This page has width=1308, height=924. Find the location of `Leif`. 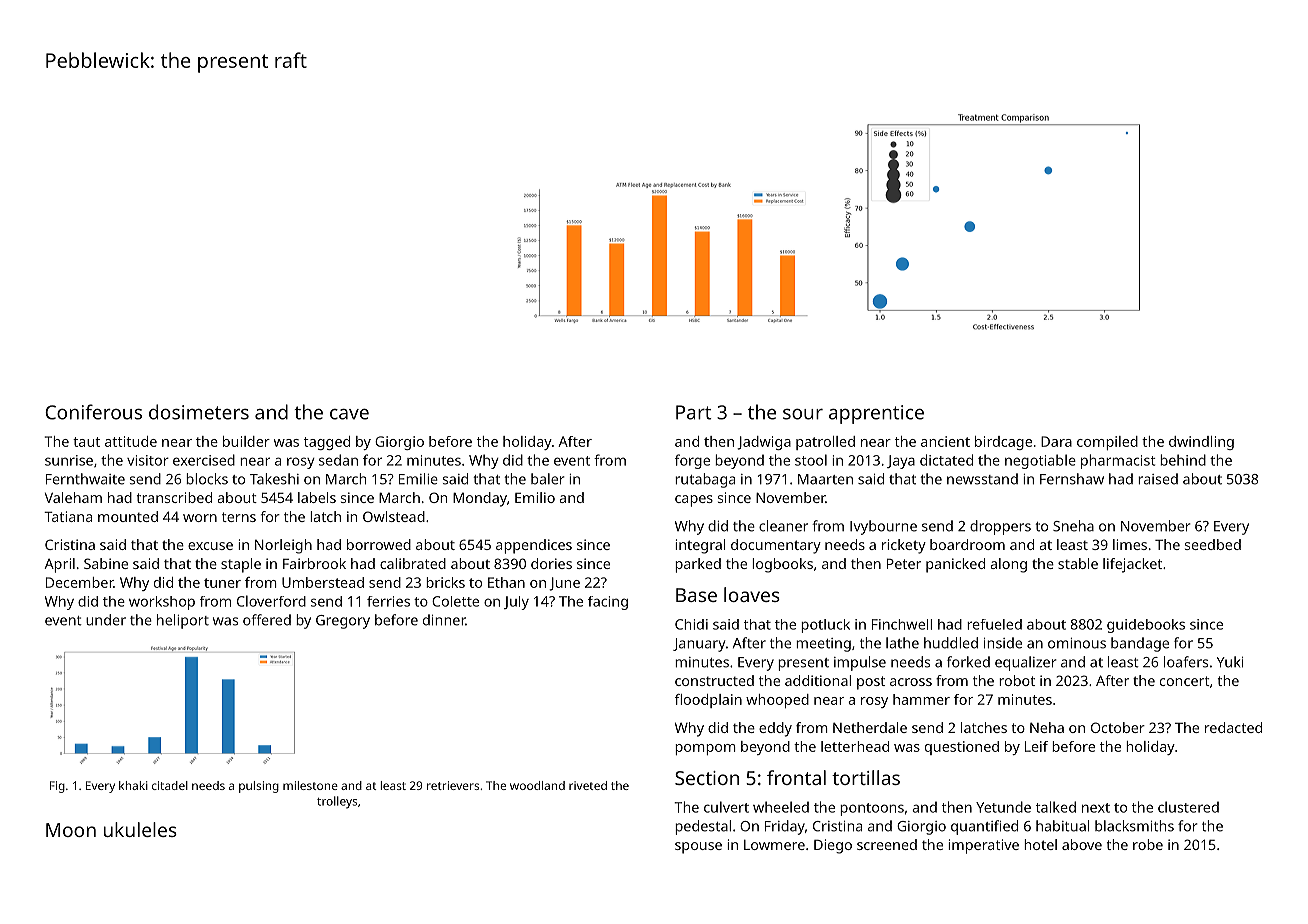

Leif is located at coordinates (1036, 746).
